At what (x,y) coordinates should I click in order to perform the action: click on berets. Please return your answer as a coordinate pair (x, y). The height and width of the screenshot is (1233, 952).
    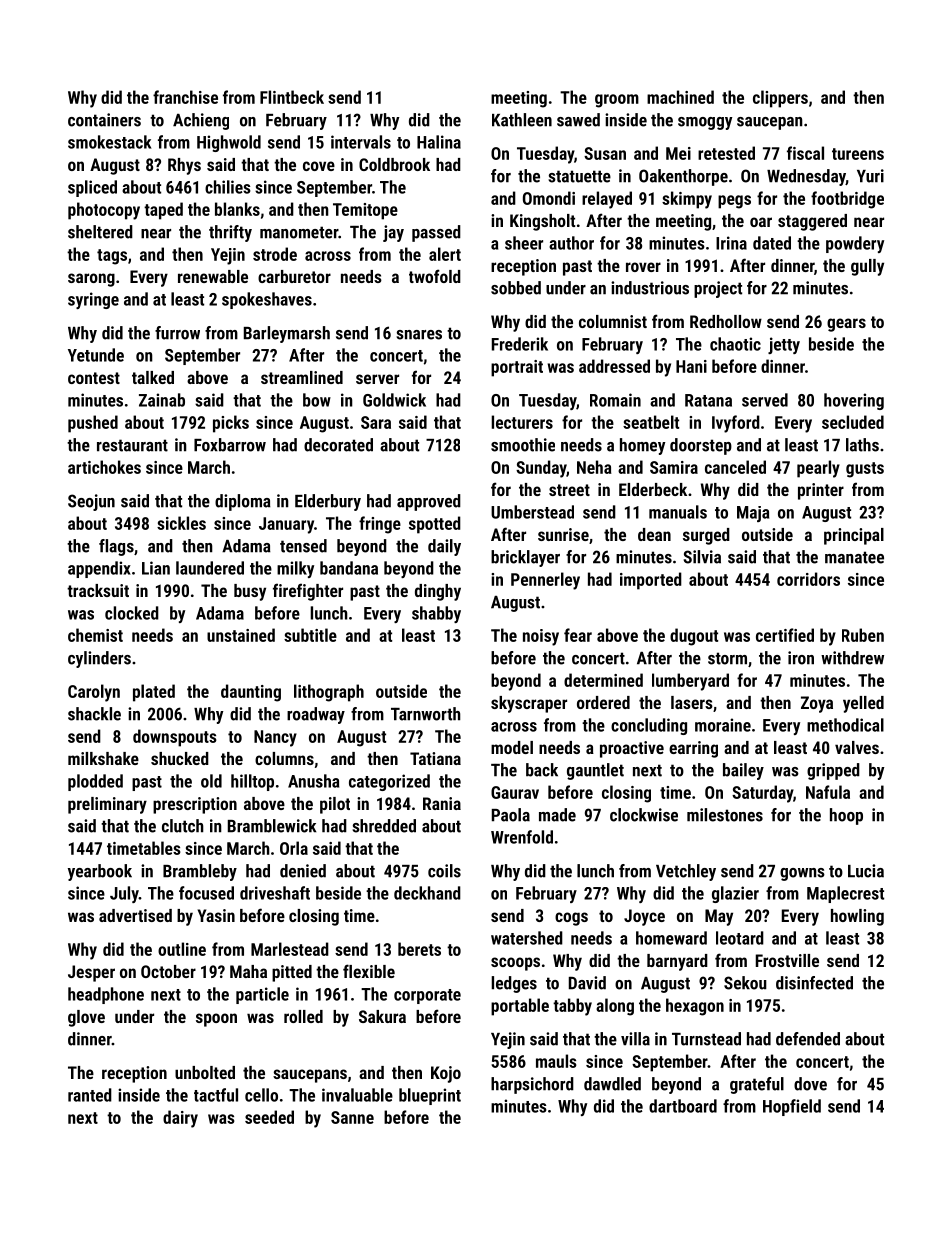
    Looking at the image, I should click on (419, 949).
